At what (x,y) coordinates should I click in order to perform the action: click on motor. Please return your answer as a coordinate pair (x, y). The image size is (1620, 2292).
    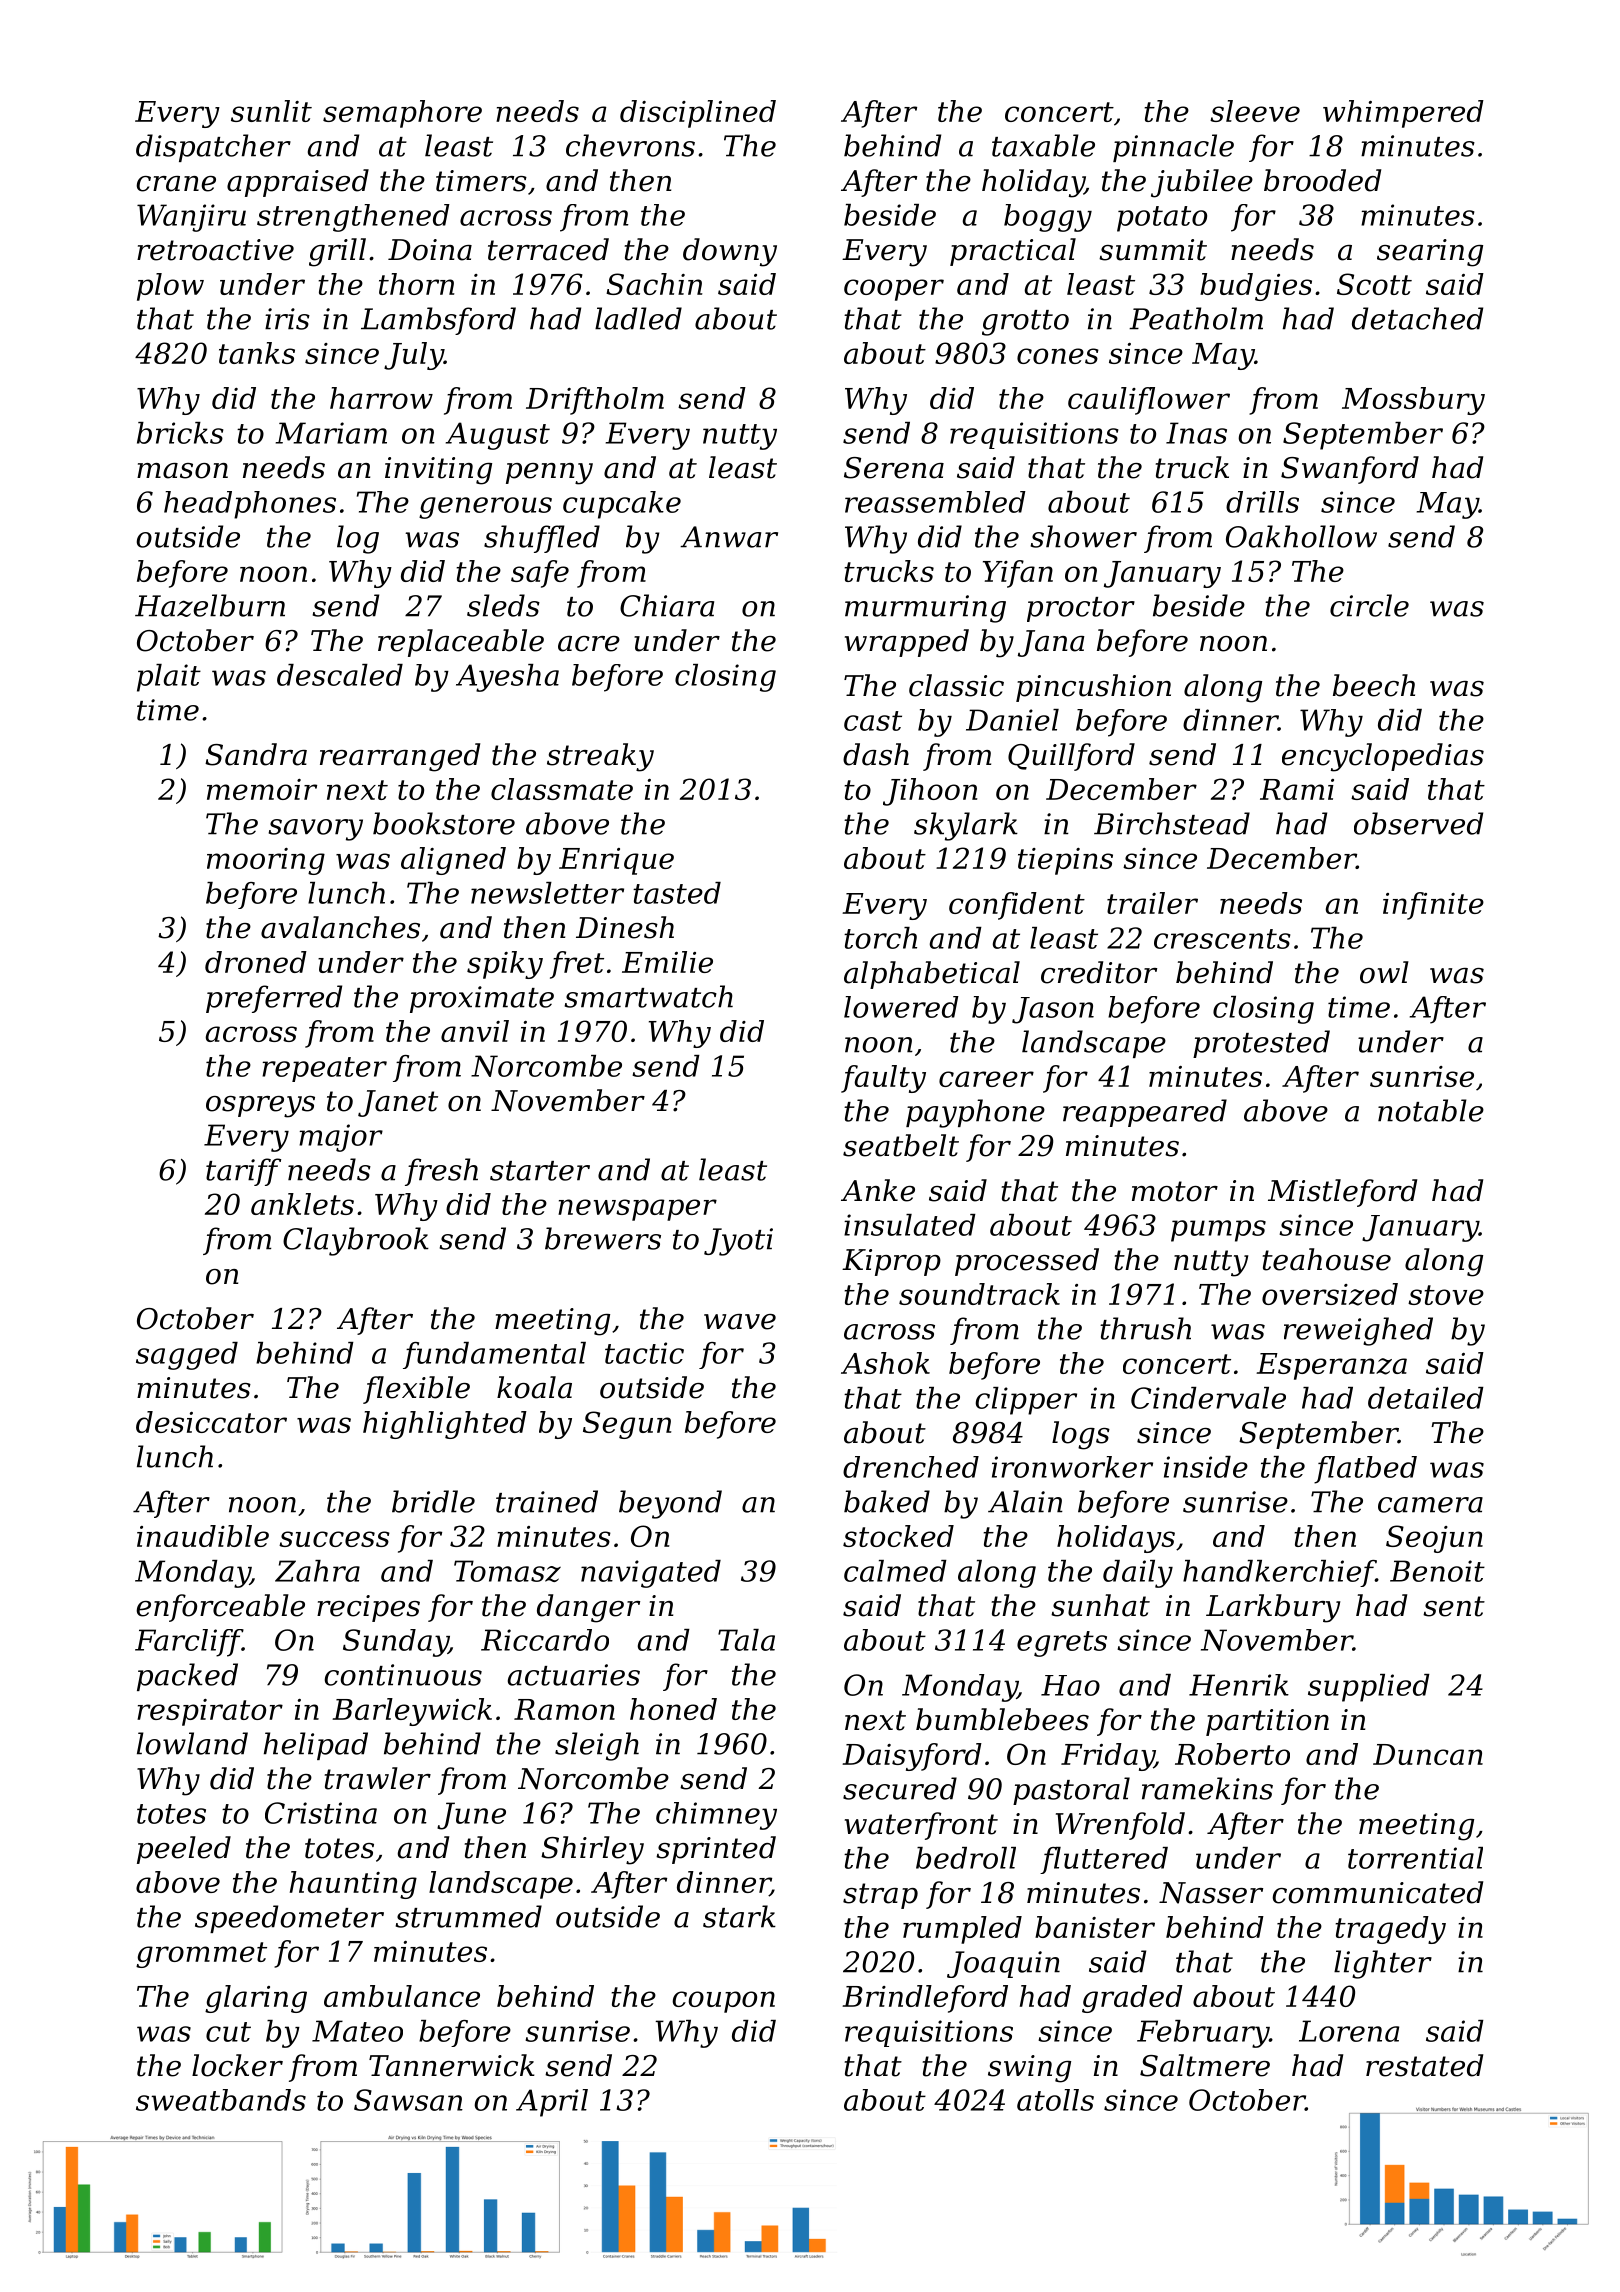
    Looking at the image, I should click on (1175, 1191).
